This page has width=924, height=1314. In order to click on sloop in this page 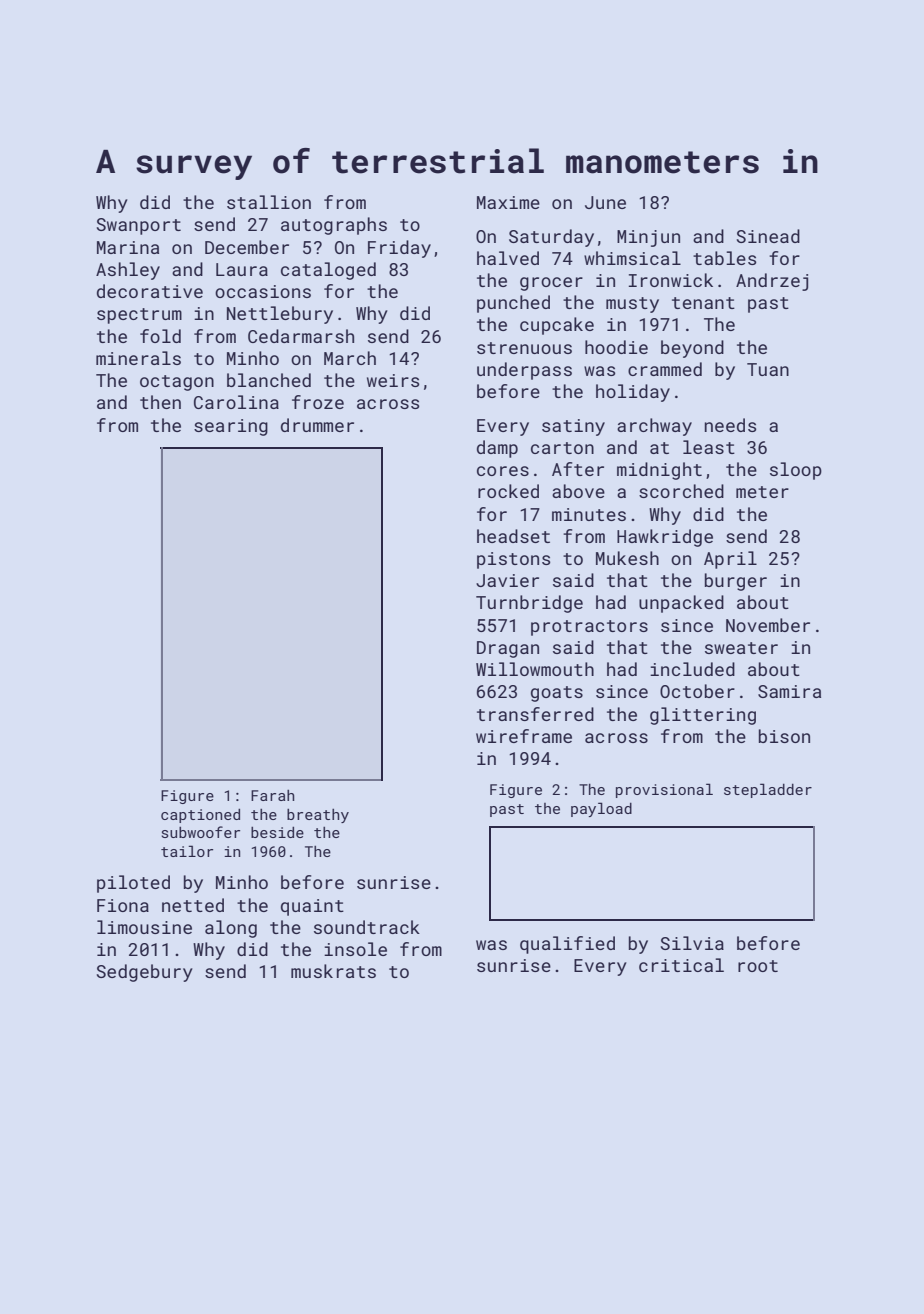, I will do `click(796, 471)`.
